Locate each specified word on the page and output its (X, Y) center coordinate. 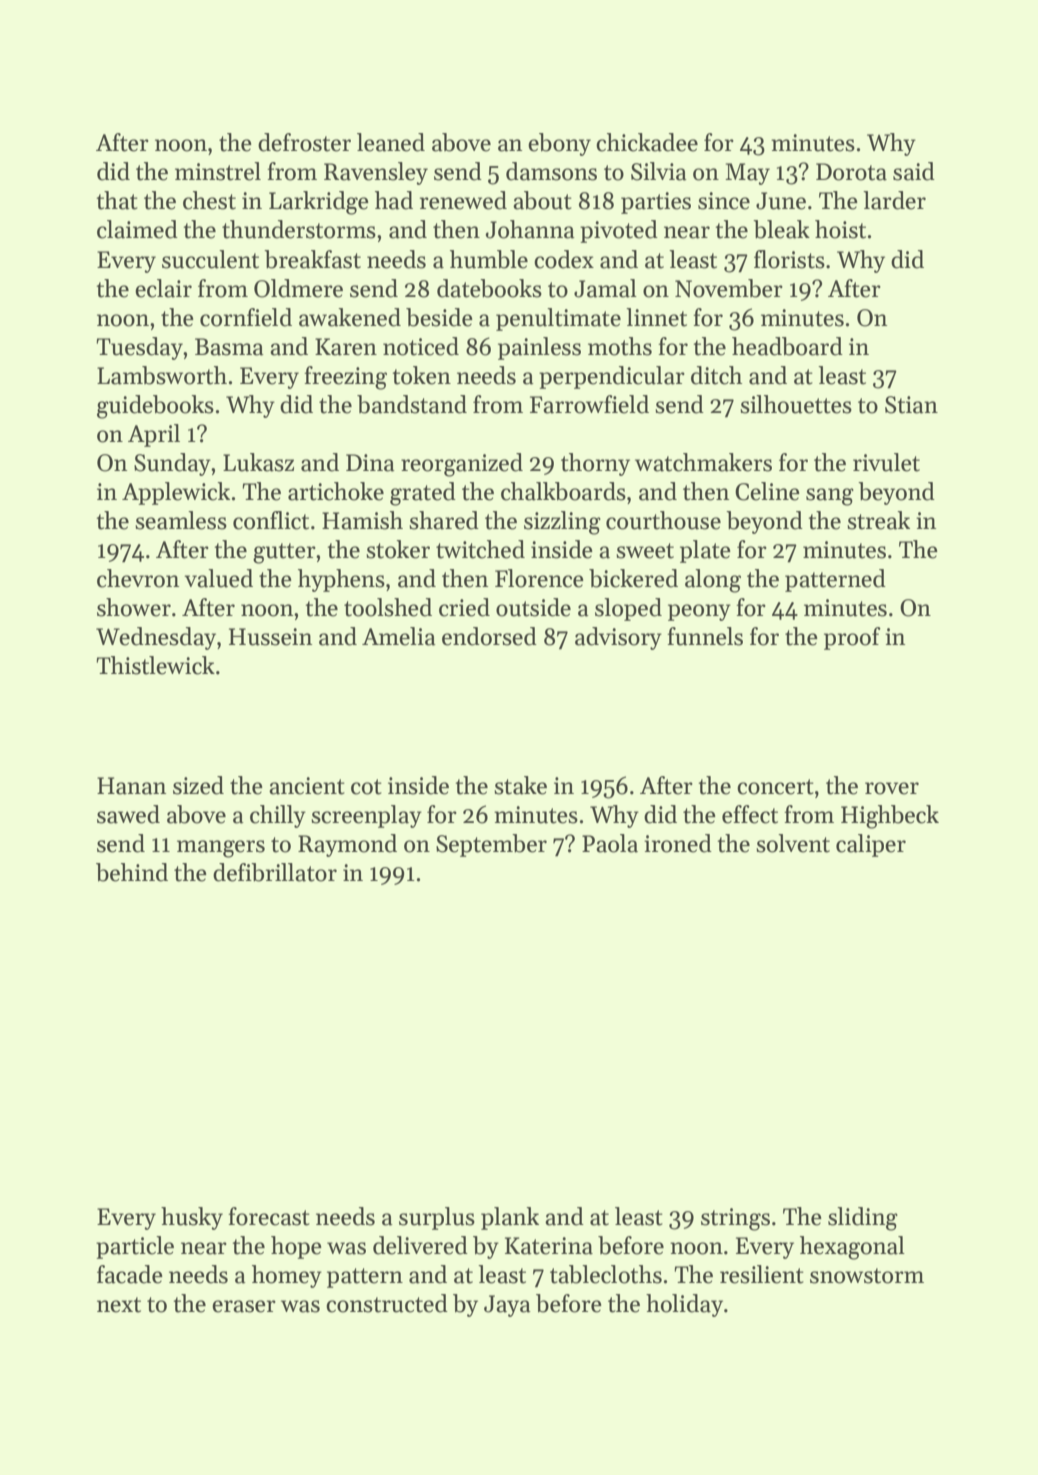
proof (852, 638)
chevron (138, 578)
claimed (137, 229)
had (394, 200)
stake (520, 785)
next (119, 1305)
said (914, 171)
